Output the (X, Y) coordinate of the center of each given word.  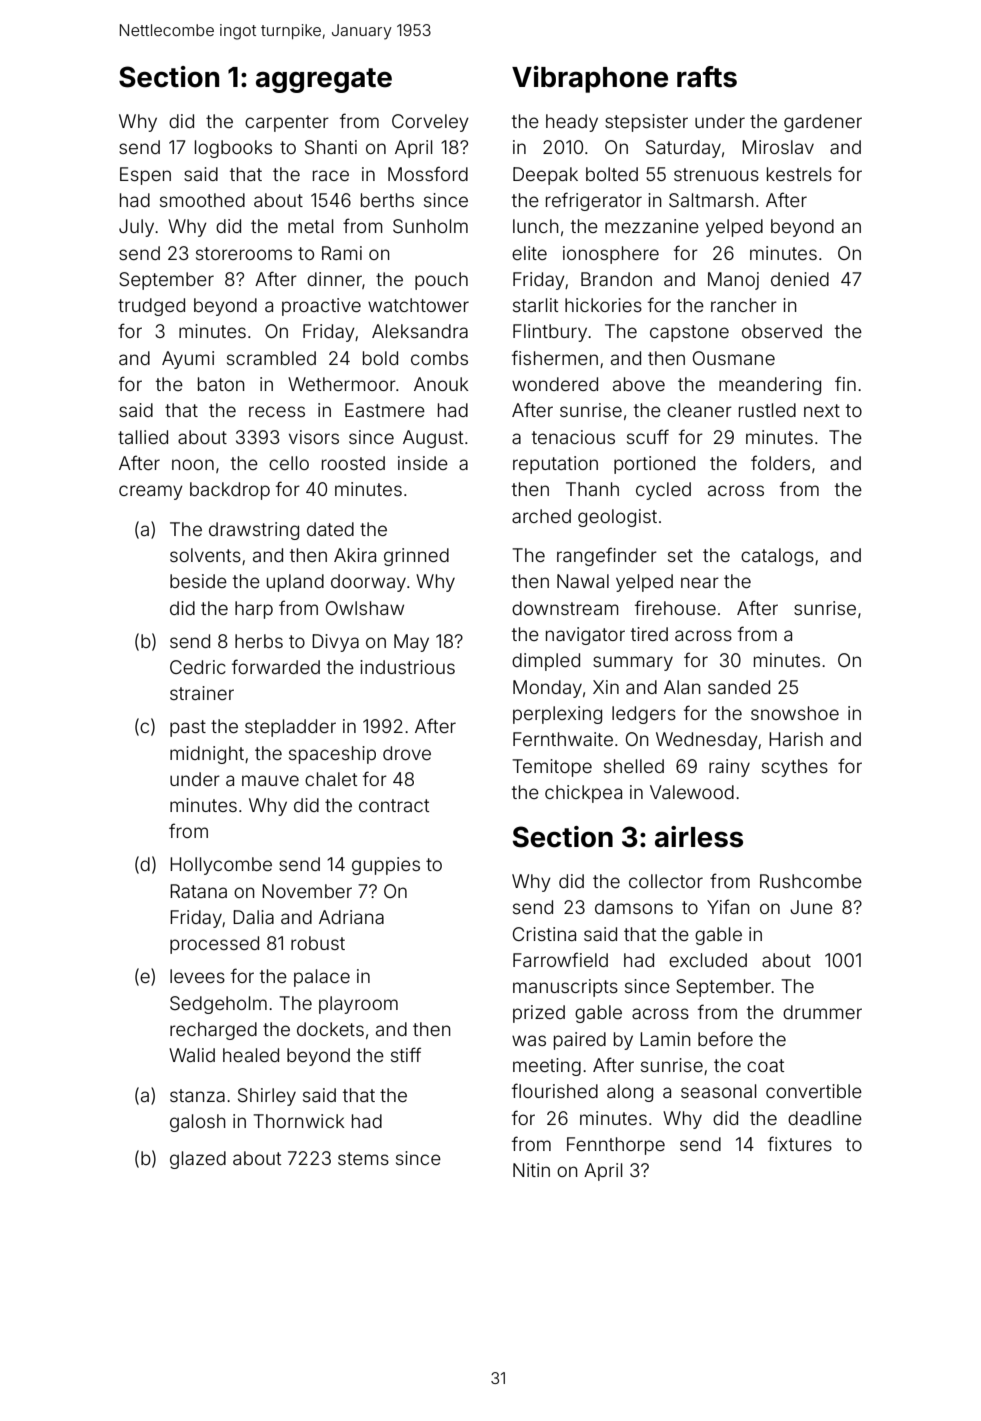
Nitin (531, 1170)
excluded (708, 960)
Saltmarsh (711, 200)
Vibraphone (590, 79)
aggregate (324, 80)
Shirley (267, 1097)
